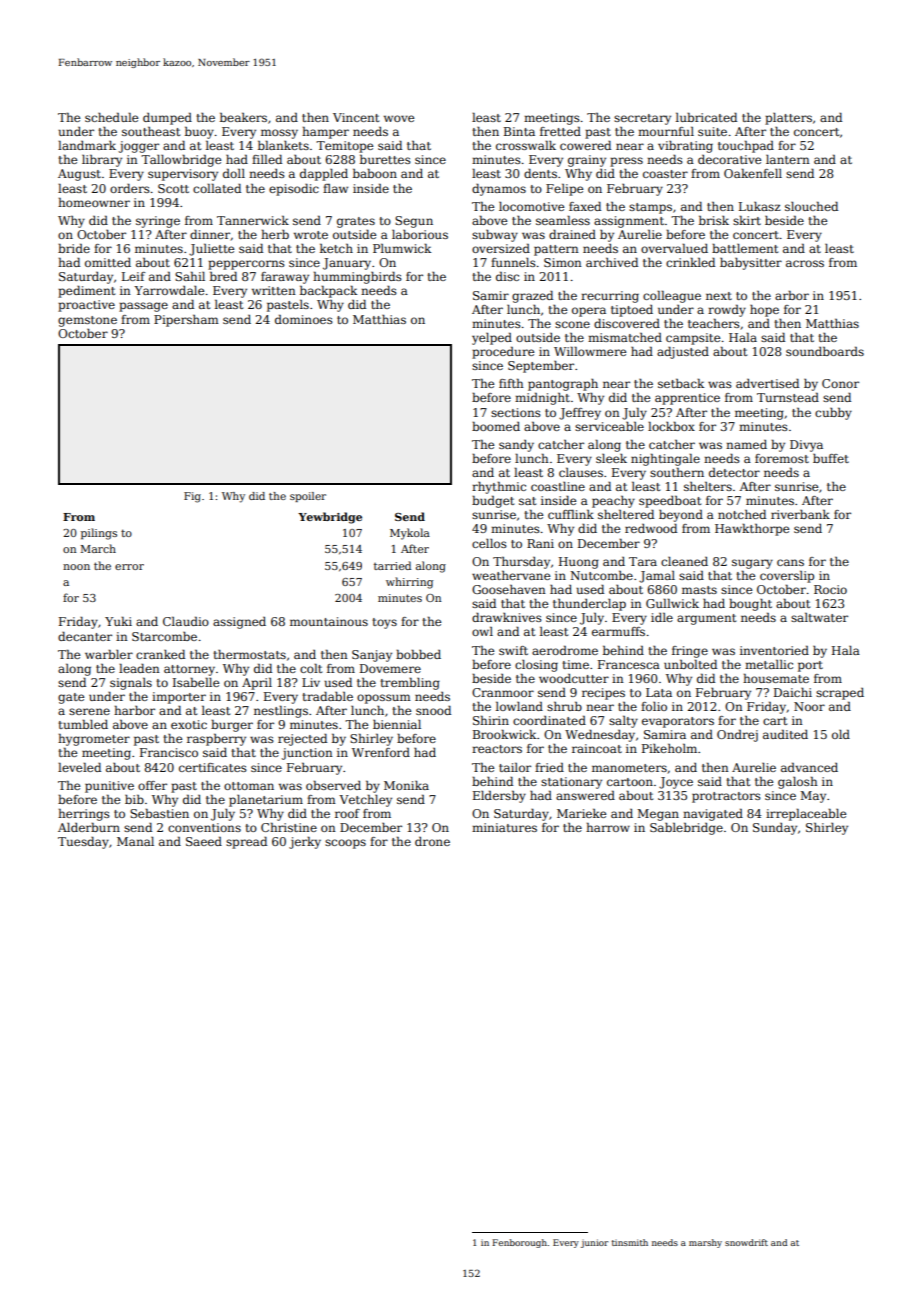  Describe the element at coordinates (79, 767) in the screenshot. I see `leveled` at that location.
